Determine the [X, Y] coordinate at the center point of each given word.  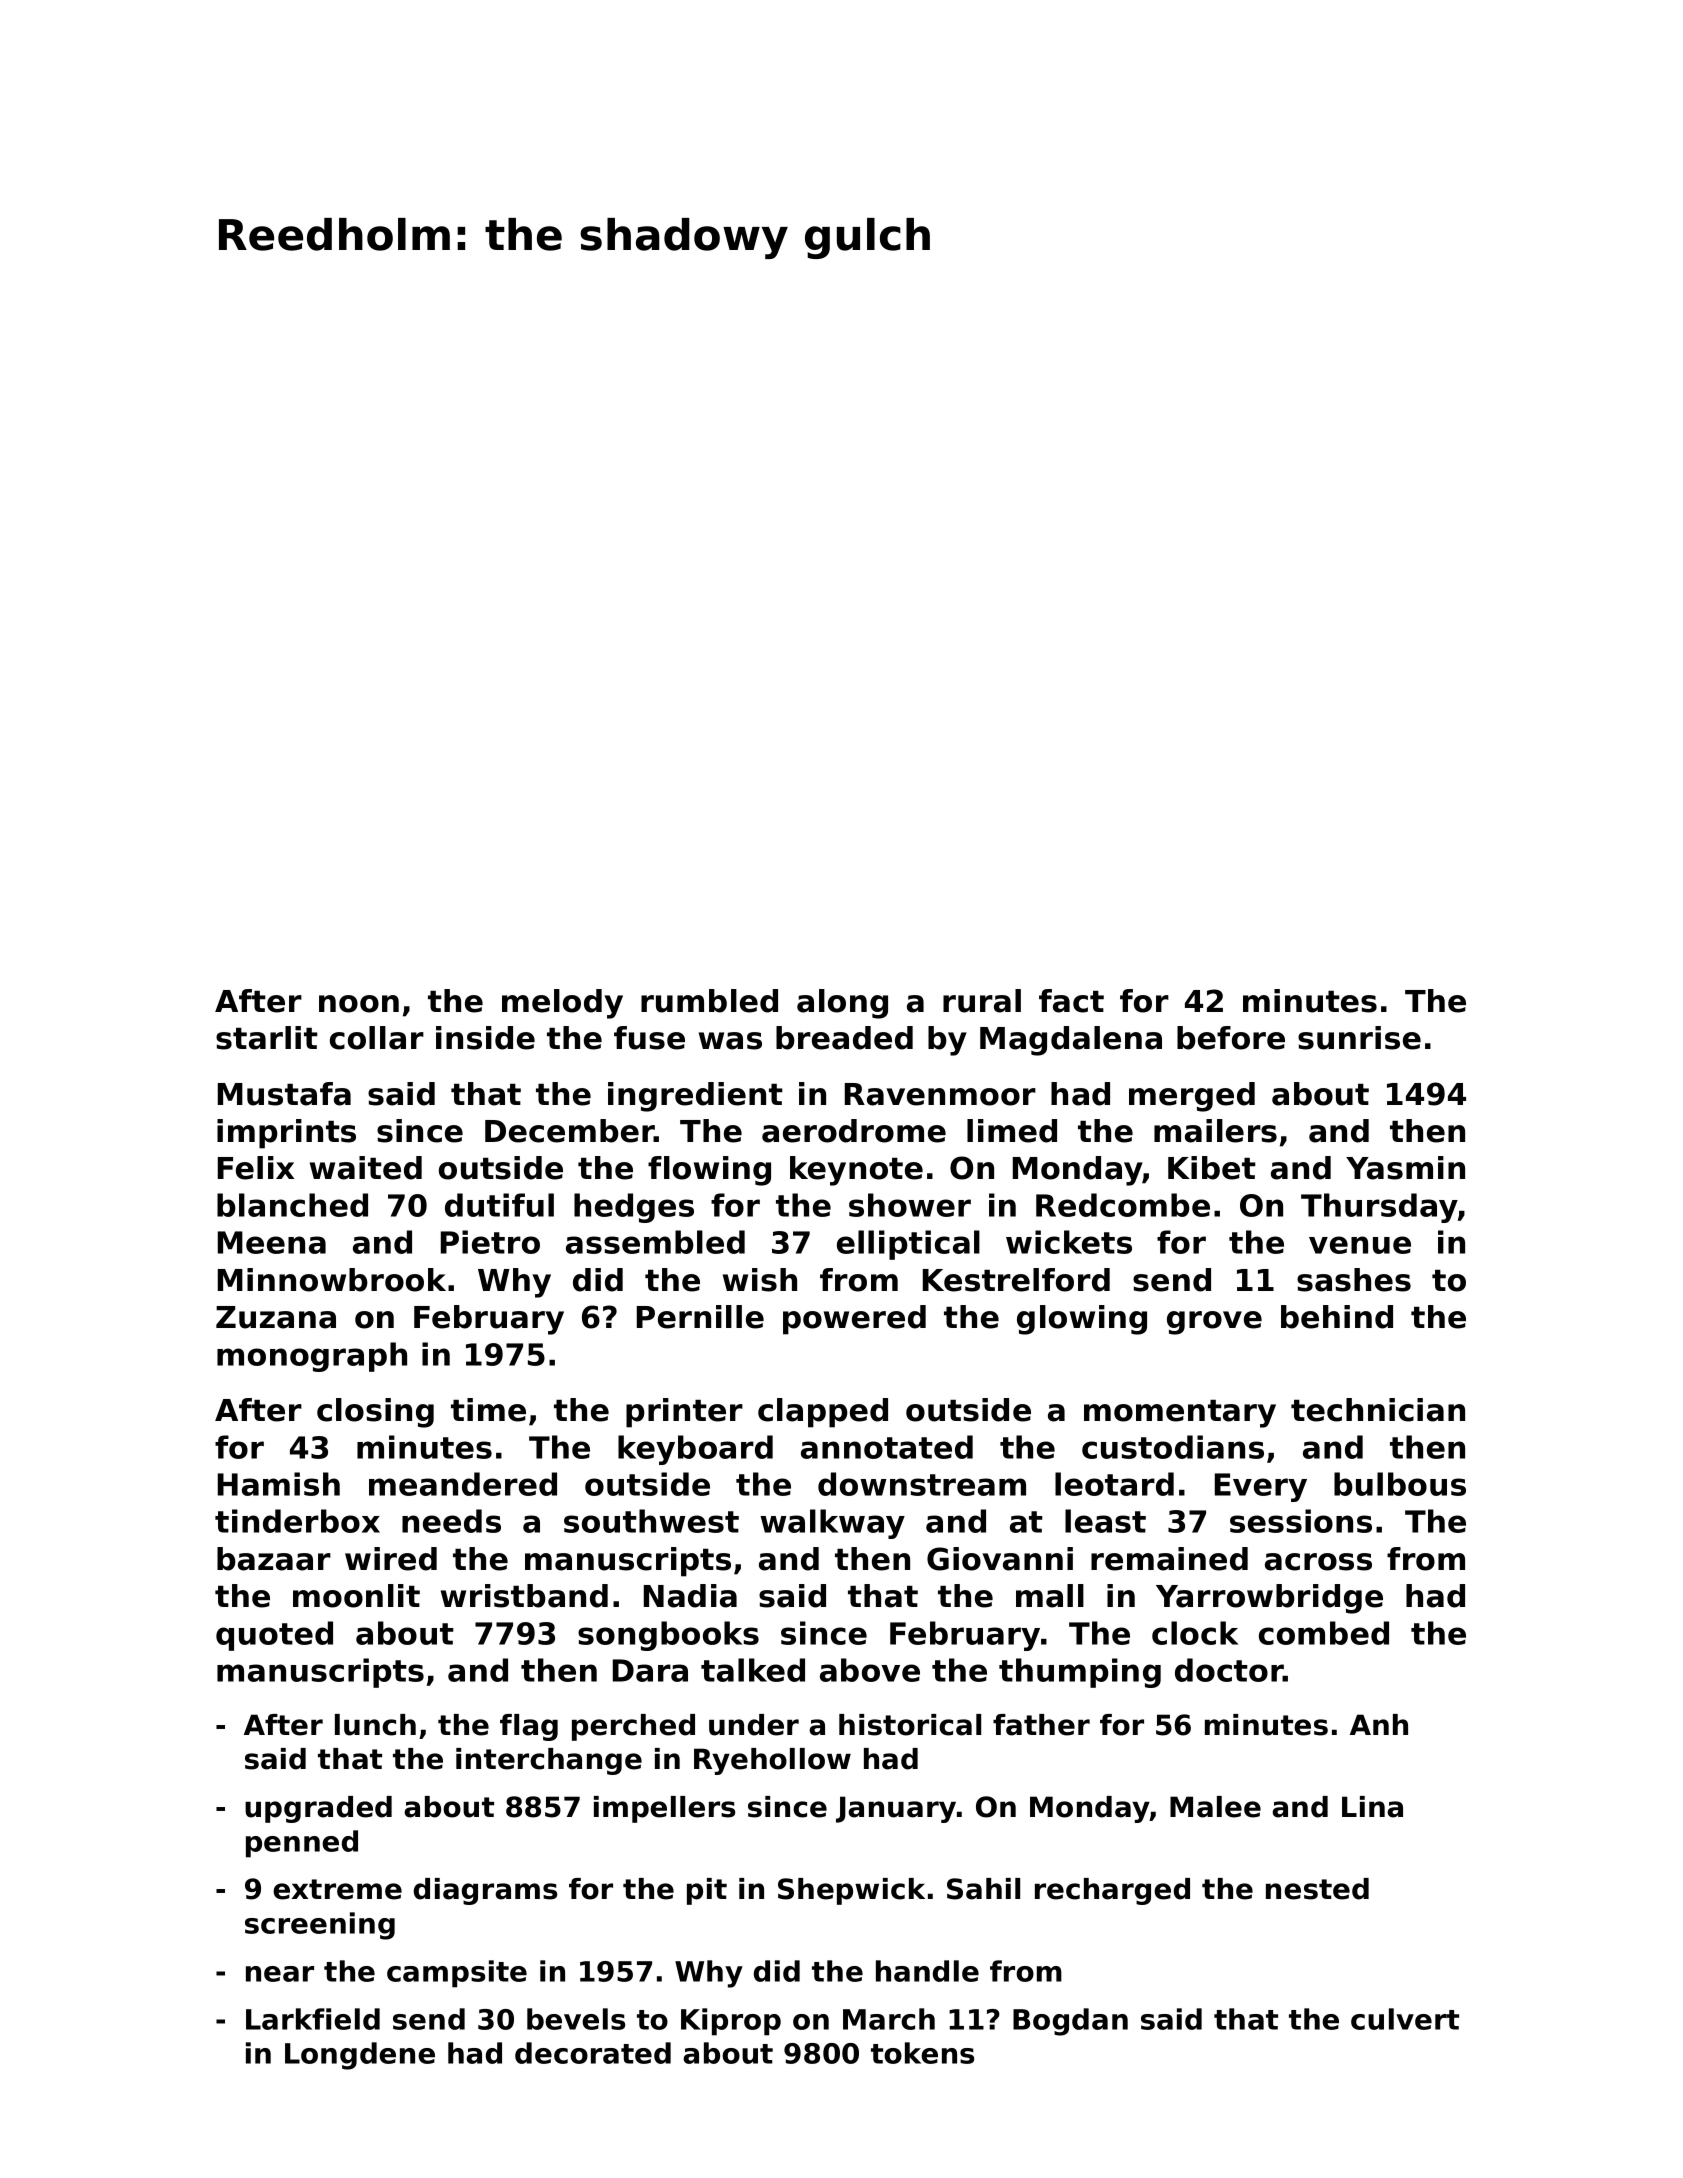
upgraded [318, 1809]
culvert [1405, 2019]
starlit [267, 1038]
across [1318, 1562]
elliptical [908, 1245]
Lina [1372, 1807]
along [842, 1004]
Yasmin [1405, 1168]
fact [1071, 1001]
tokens [922, 2053]
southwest [651, 1521]
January [896, 1809]
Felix [256, 1168]
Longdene [360, 2056]
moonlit [356, 1596]
